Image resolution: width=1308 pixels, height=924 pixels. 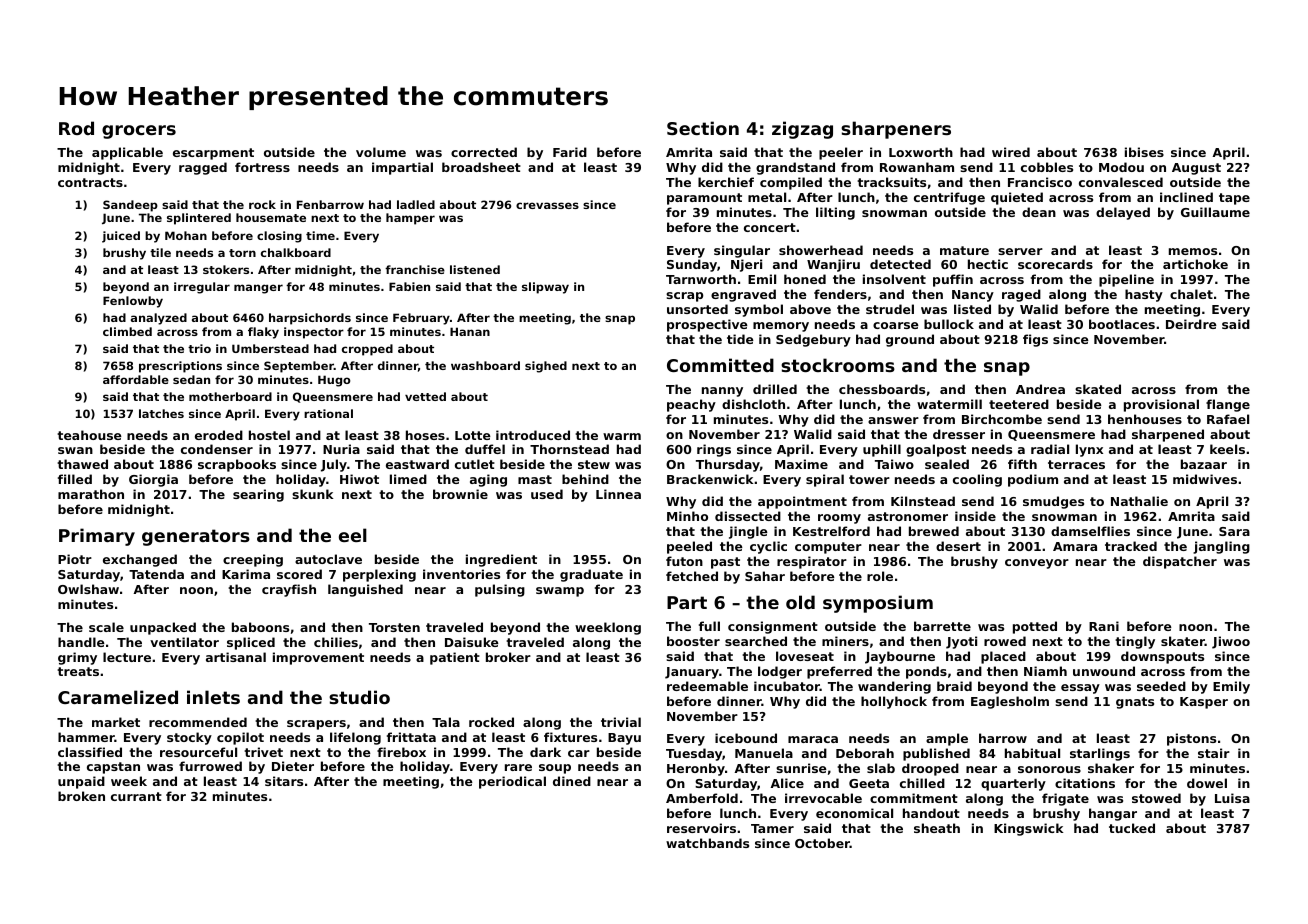 What do you see at coordinates (1104, 671) in the screenshot?
I see `unwound` at bounding box center [1104, 671].
